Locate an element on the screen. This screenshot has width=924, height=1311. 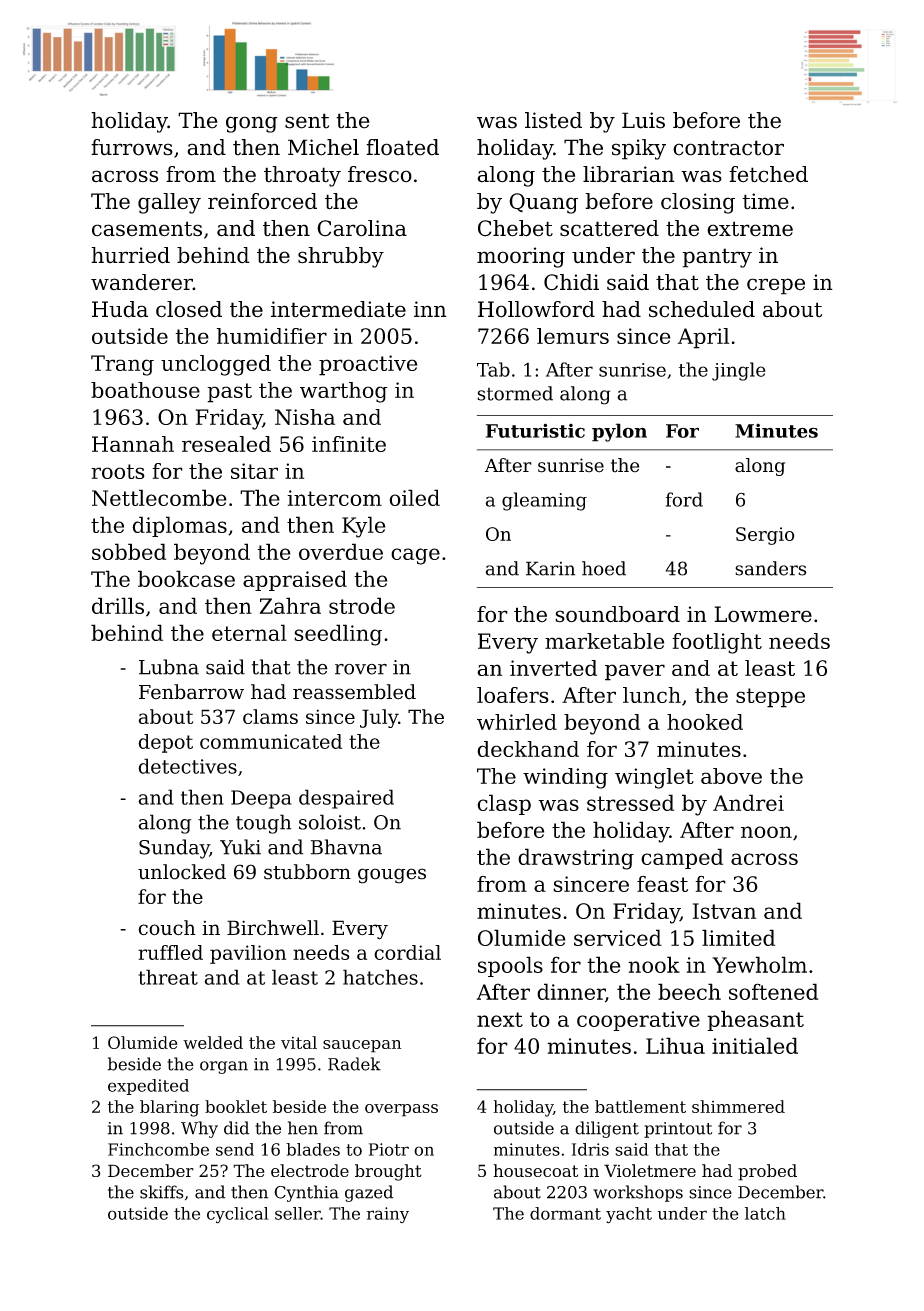
Karin is located at coordinates (550, 568).
